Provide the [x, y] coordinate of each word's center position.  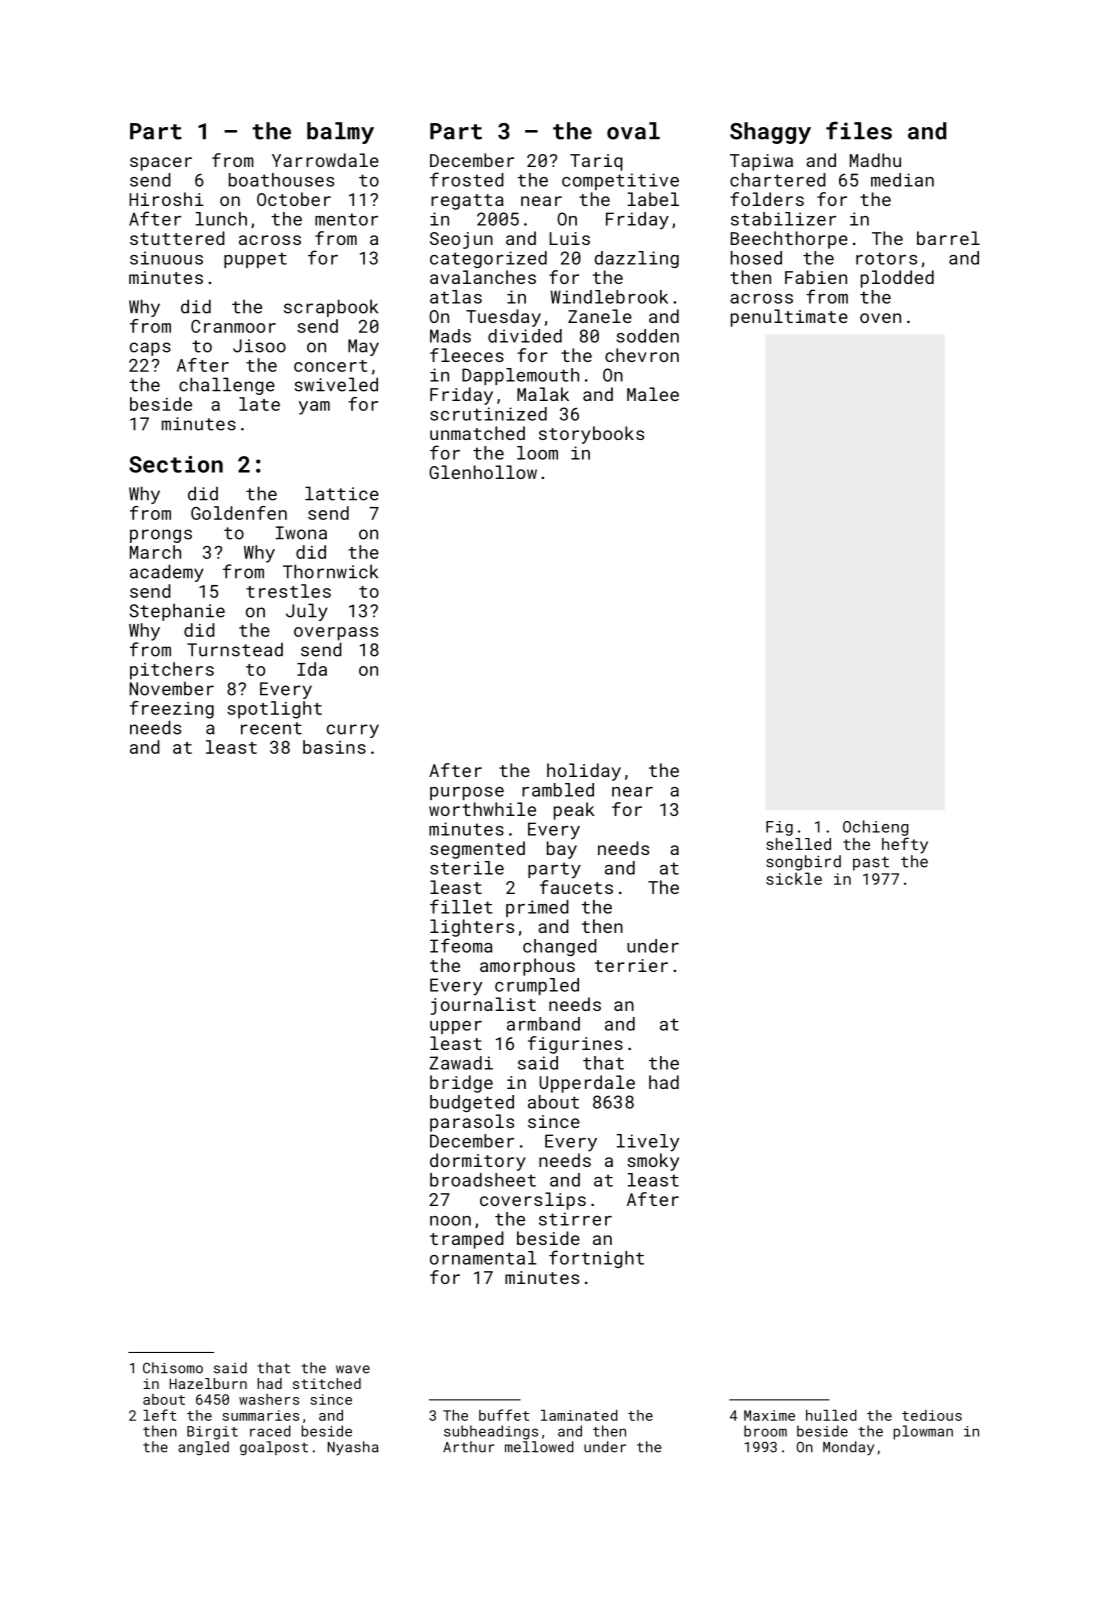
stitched [327, 1383]
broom [765, 1431]
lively [648, 1143]
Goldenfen [239, 513]
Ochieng [876, 828]
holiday [584, 772]
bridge [461, 1084]
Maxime [769, 1415]
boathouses [281, 180]
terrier [631, 965]
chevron [642, 355]
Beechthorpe [789, 240]
